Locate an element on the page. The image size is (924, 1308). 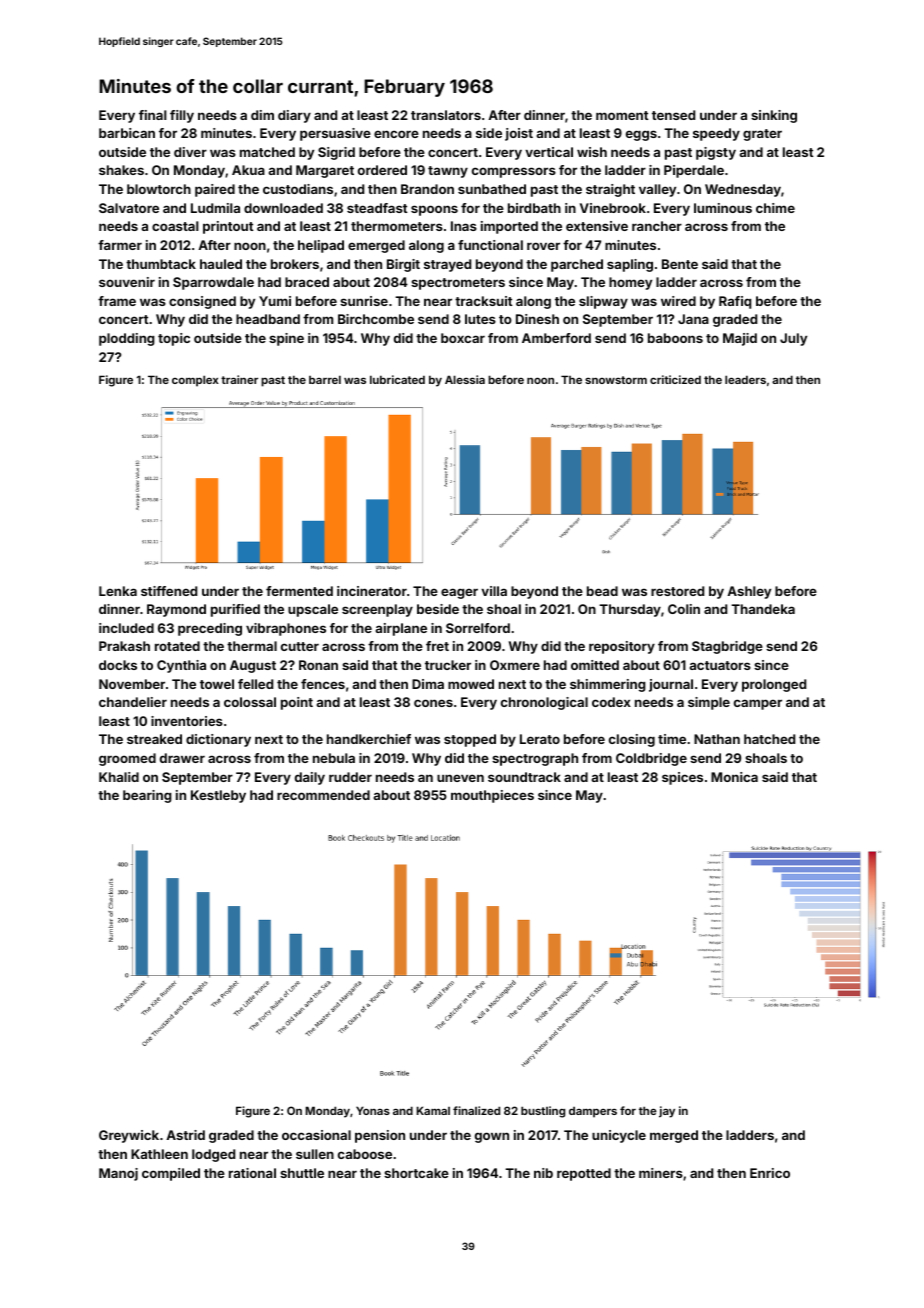
miners is located at coordinates (661, 1173).
